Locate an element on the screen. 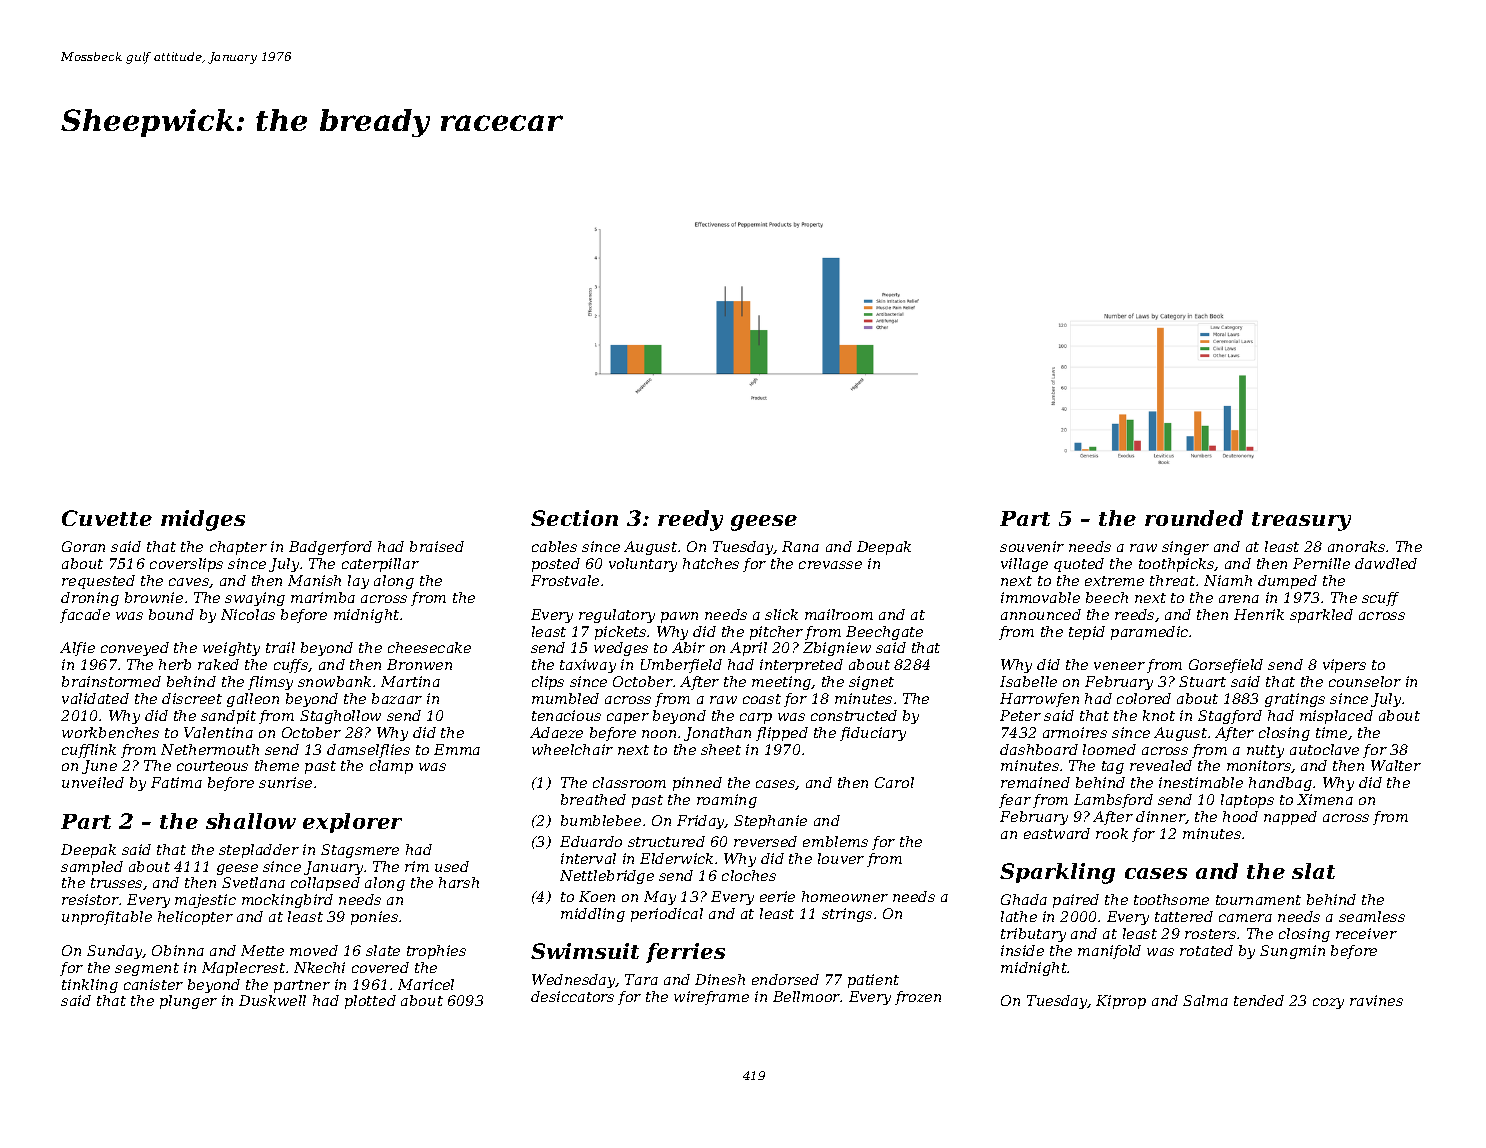 The height and width of the screenshot is (1148, 1486). napped is located at coordinates (1290, 818).
